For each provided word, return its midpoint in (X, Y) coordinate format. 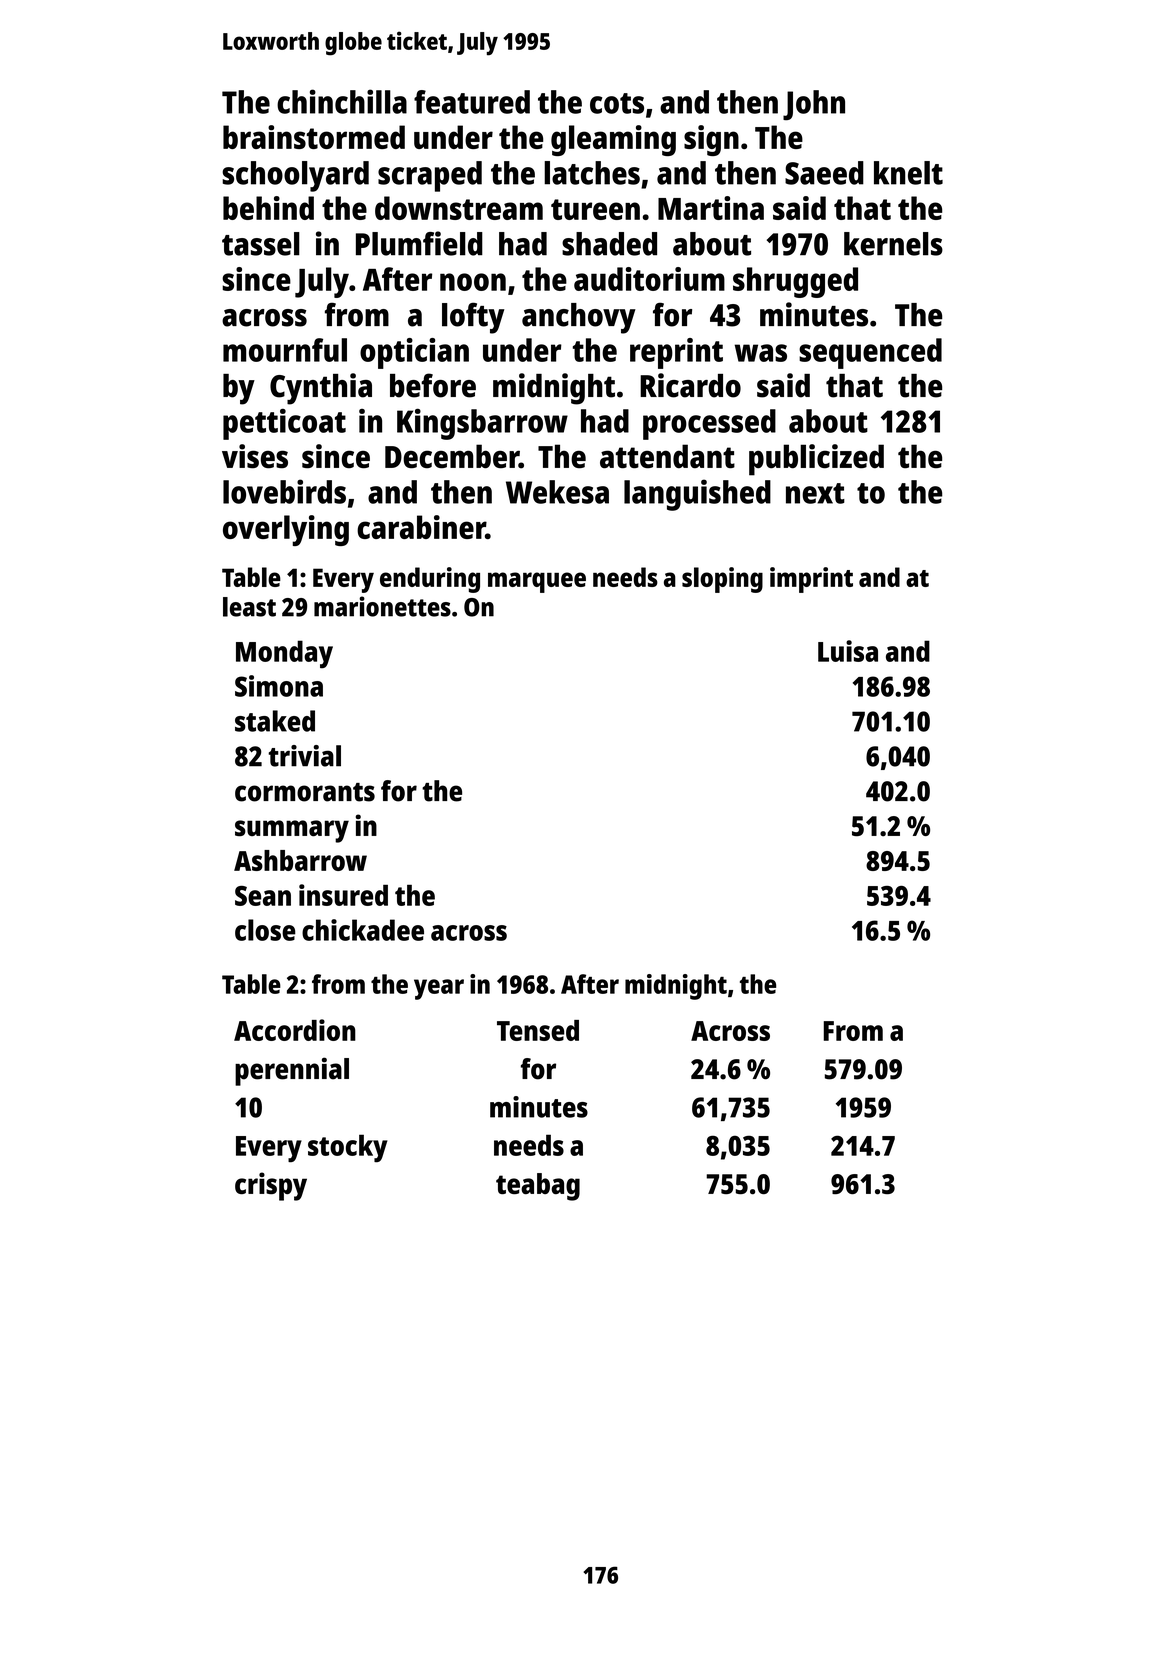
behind (268, 208)
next (815, 493)
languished (697, 495)
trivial (304, 756)
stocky (348, 1148)
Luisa (848, 651)
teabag (538, 1187)
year (439, 989)
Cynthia (321, 389)
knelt (908, 173)
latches (592, 173)
